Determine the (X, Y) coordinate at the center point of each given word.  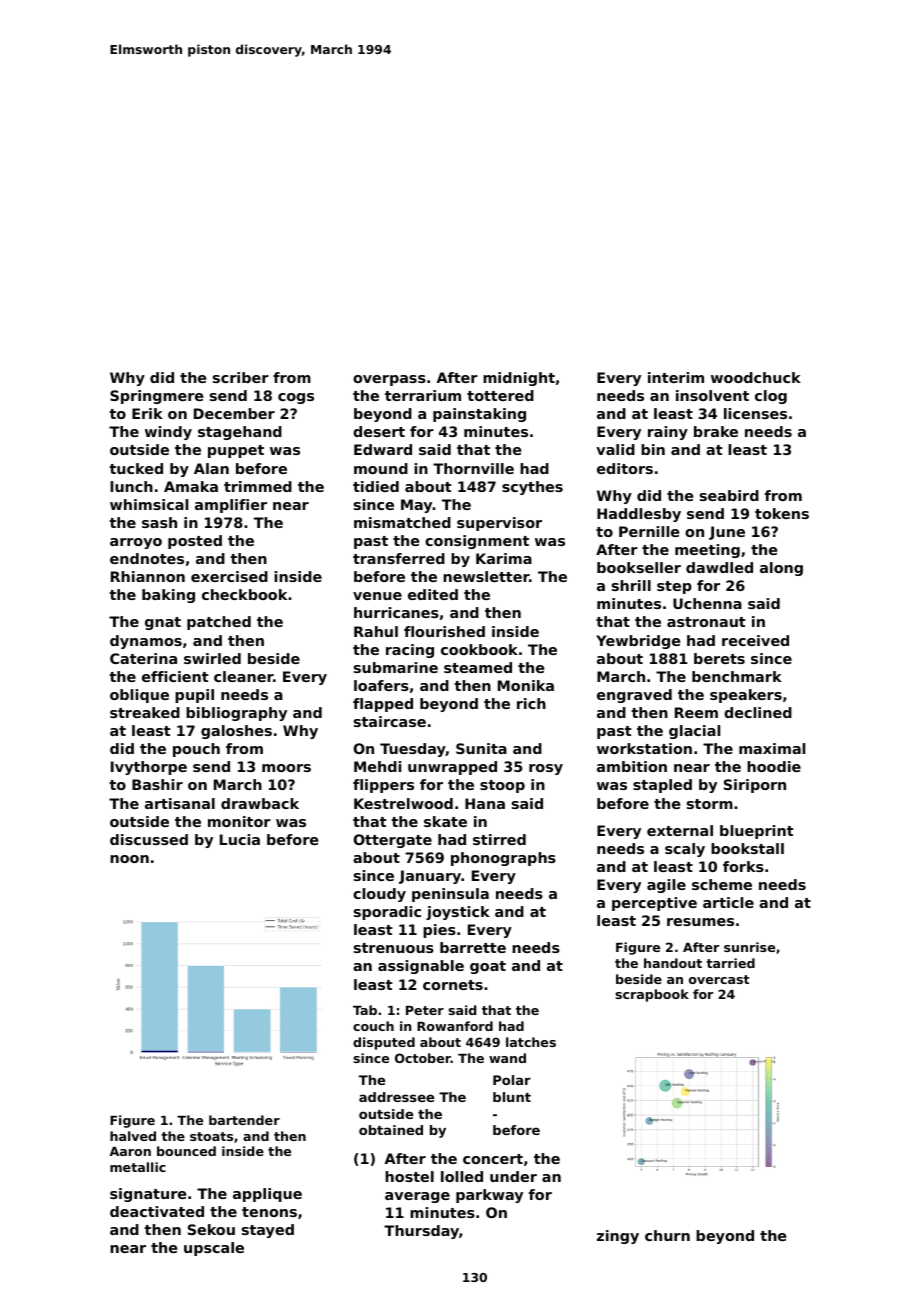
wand (507, 1058)
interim (676, 377)
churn (667, 1235)
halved (133, 1136)
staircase (390, 721)
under (513, 1176)
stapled (662, 786)
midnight (519, 379)
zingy (618, 1237)
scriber (241, 377)
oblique (139, 696)
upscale (214, 1249)
